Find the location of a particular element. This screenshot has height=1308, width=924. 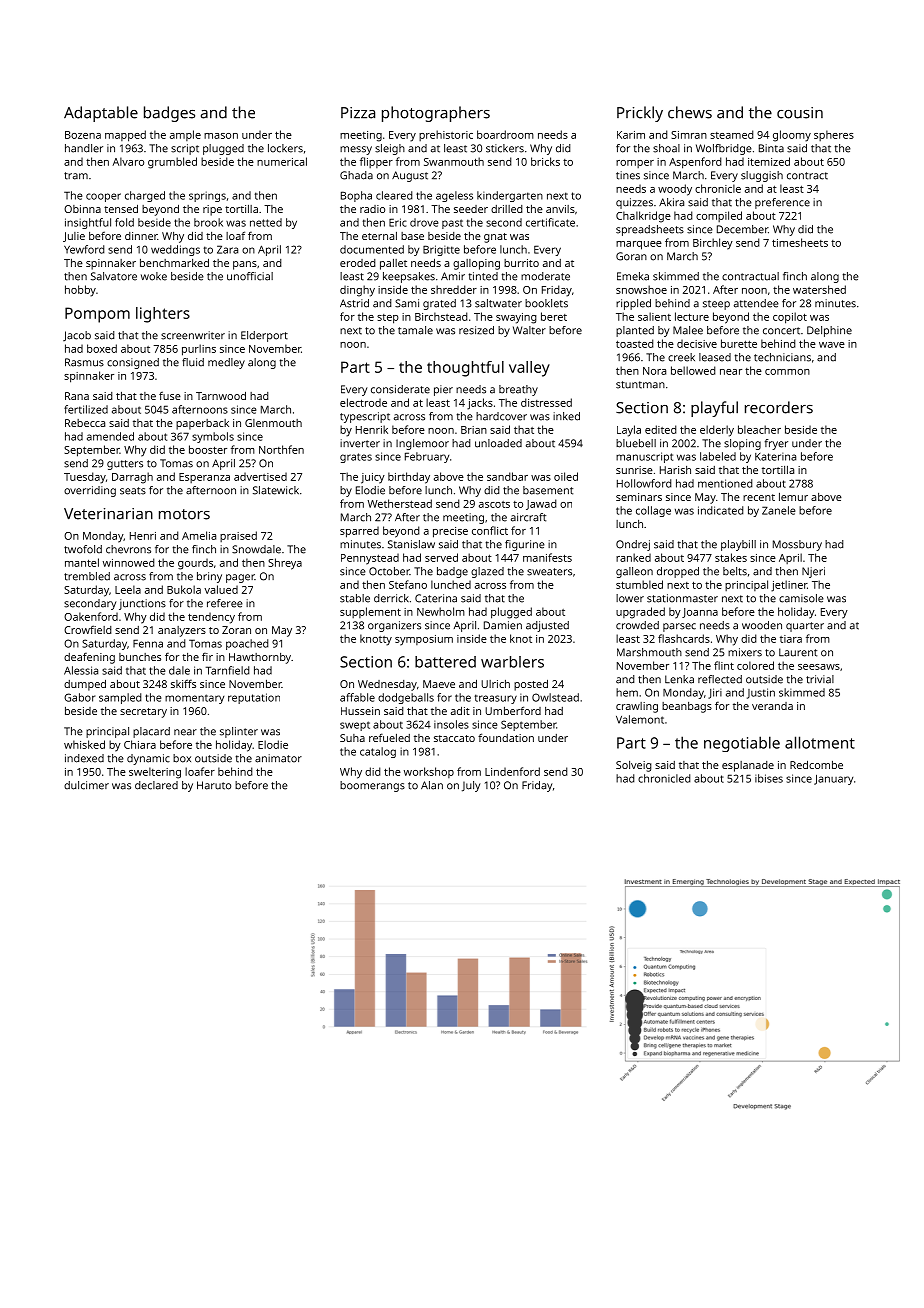

recorders is located at coordinates (779, 407).
